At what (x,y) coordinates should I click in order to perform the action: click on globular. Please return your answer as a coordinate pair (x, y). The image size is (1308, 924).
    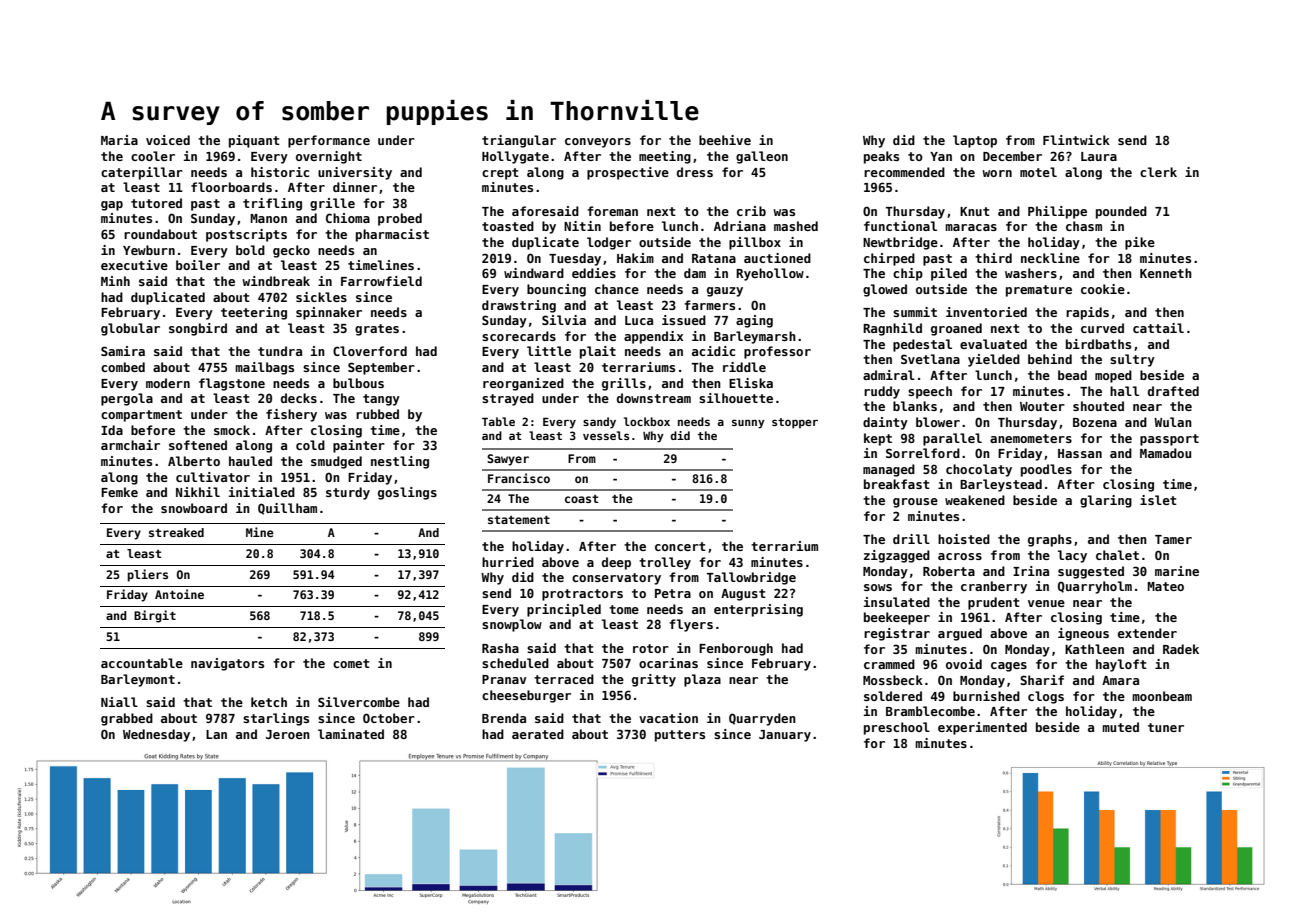
    Looking at the image, I should click on (130, 329).
